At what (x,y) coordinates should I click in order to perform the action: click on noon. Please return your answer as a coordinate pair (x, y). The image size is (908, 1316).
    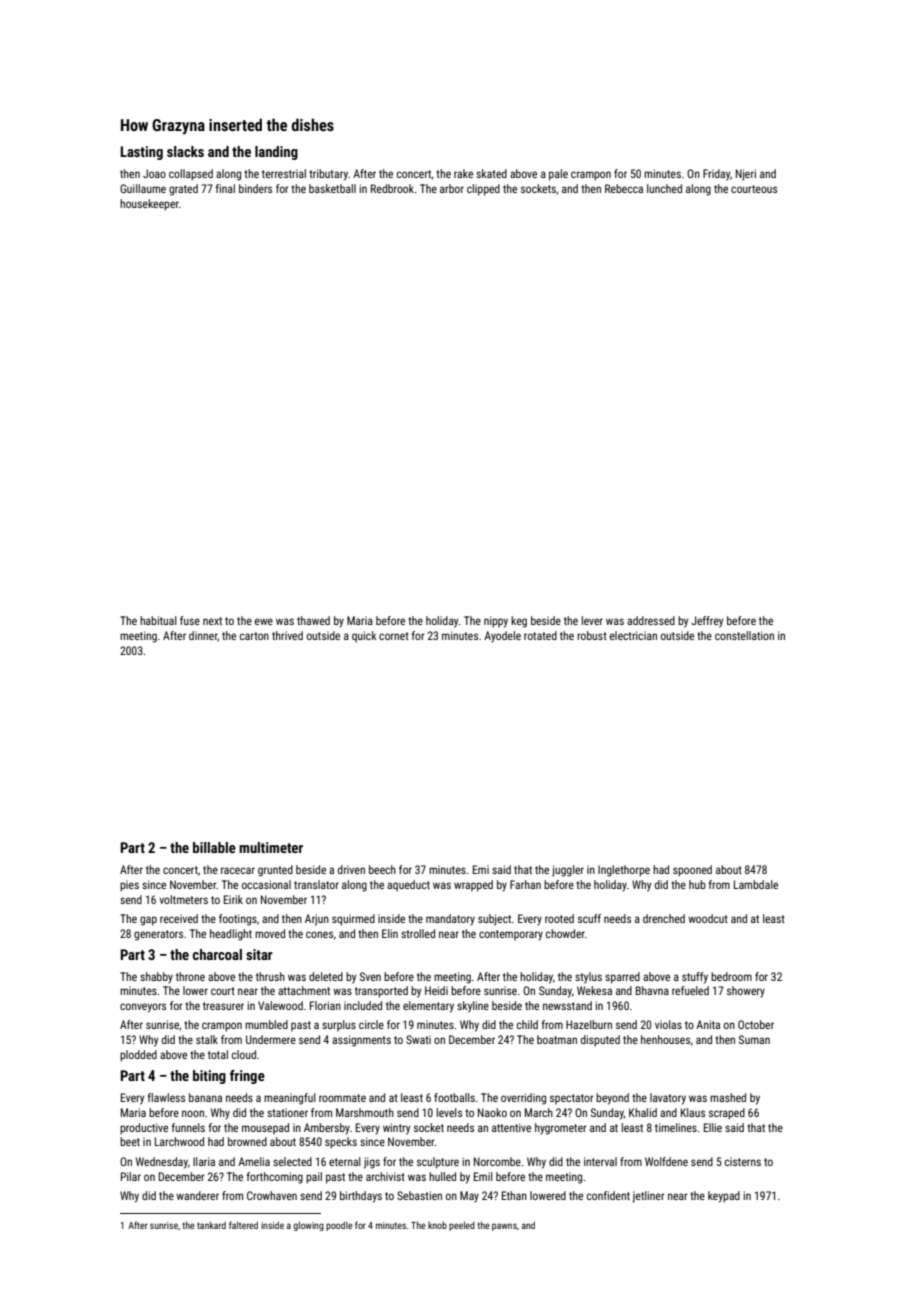
    Looking at the image, I should click on (193, 1113).
